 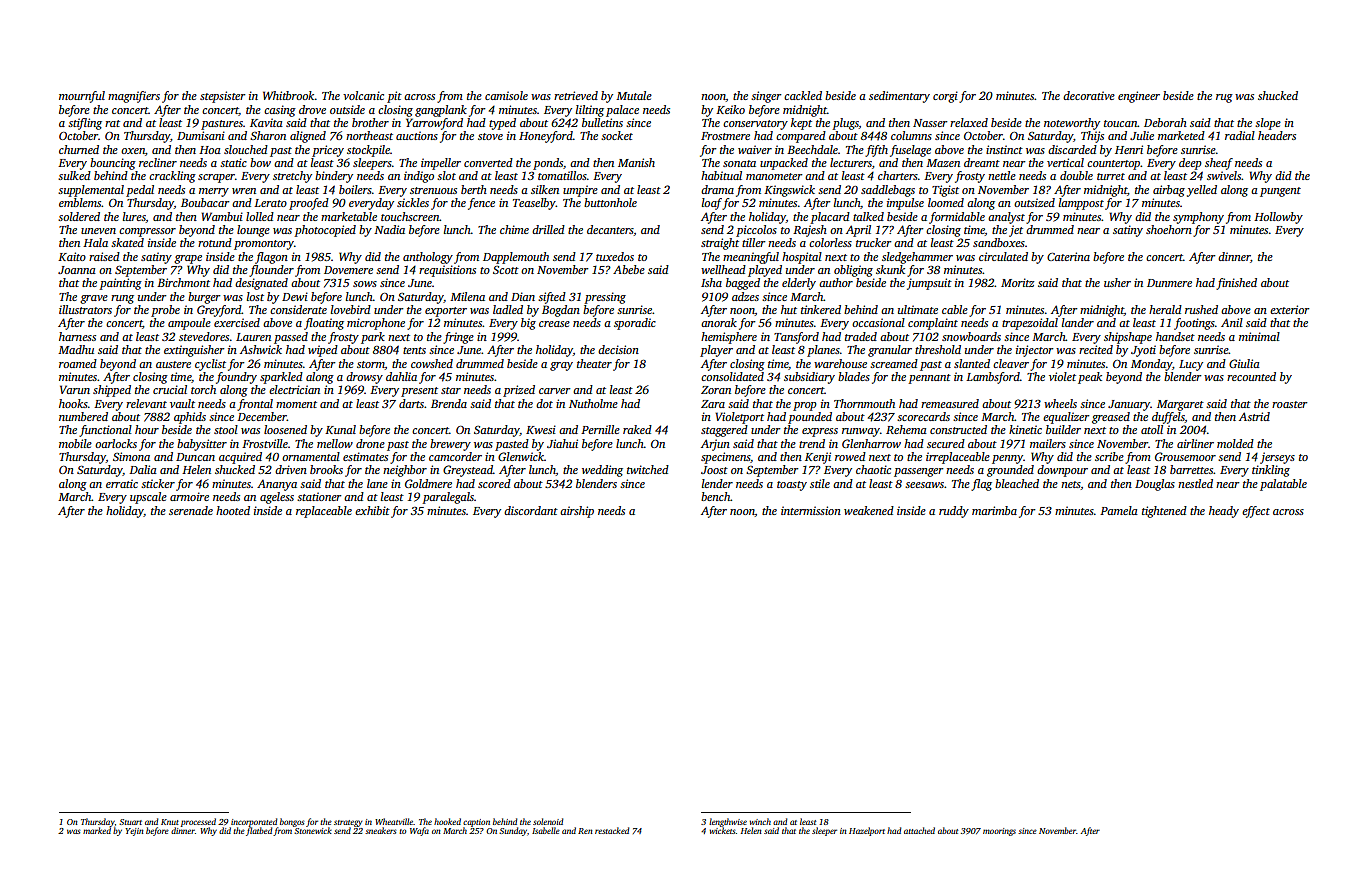 I want to click on Pamela, so click(x=1119, y=510).
